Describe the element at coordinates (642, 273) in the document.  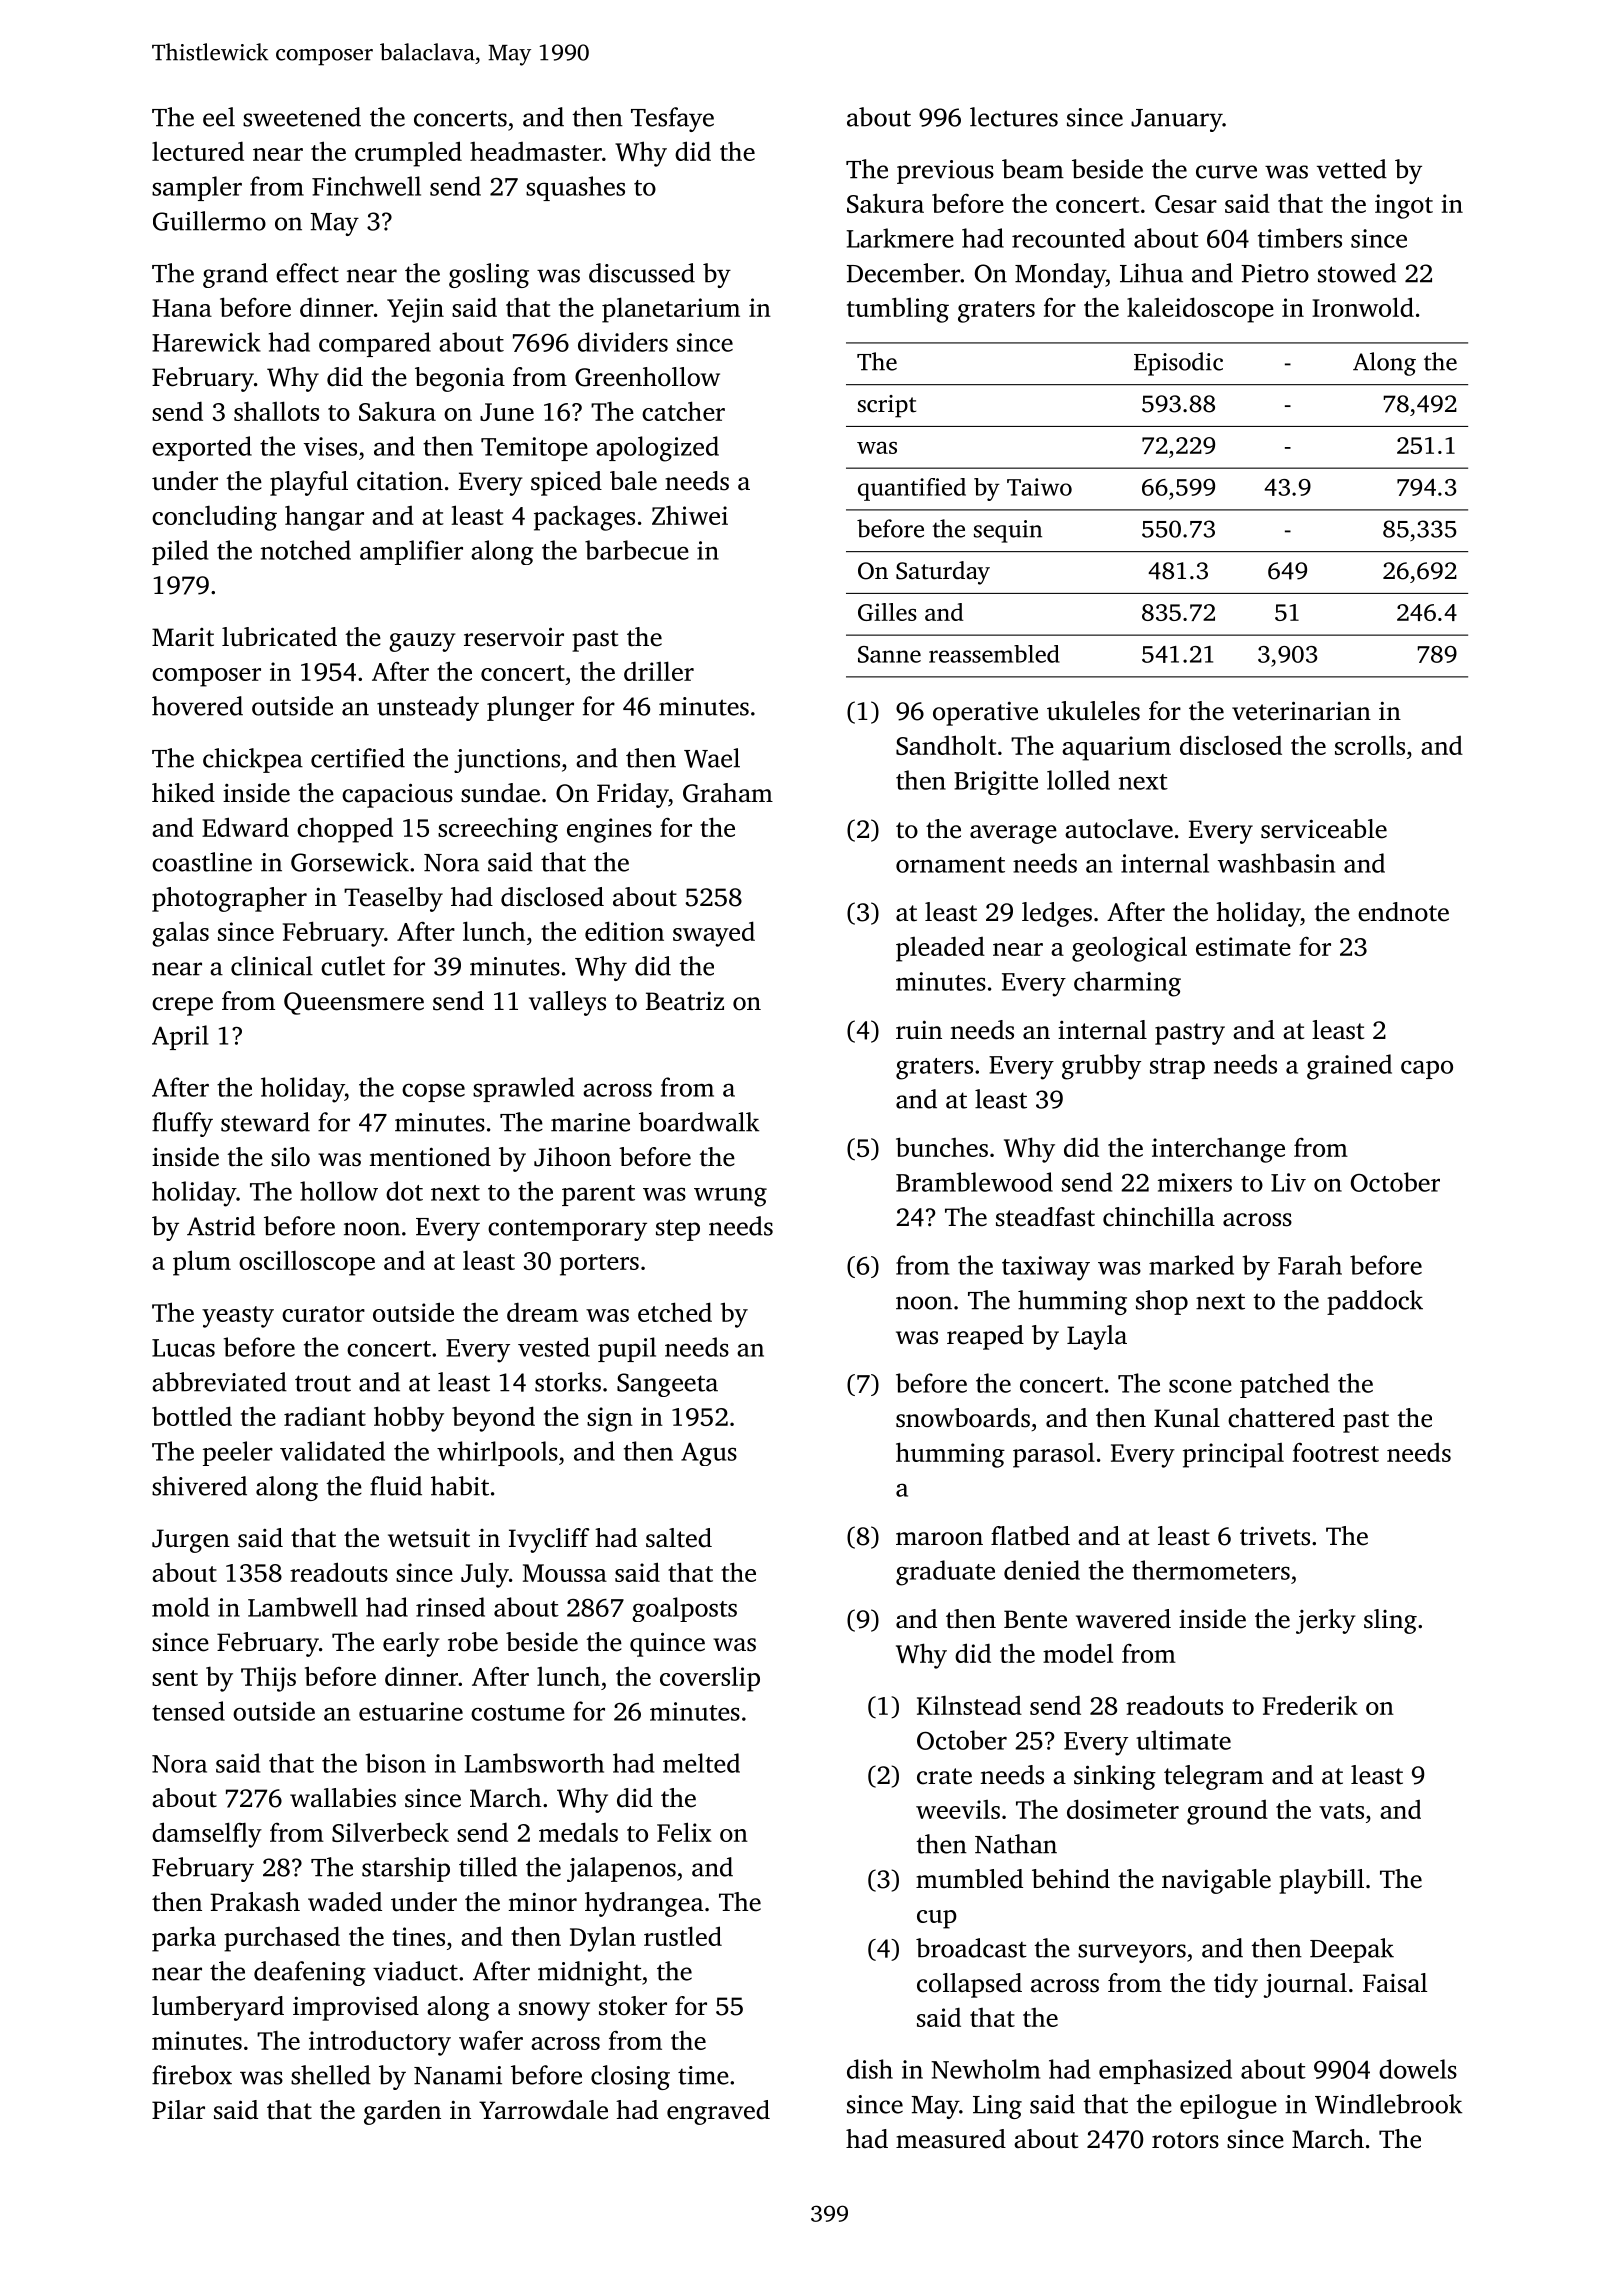
I see `discussed` at that location.
